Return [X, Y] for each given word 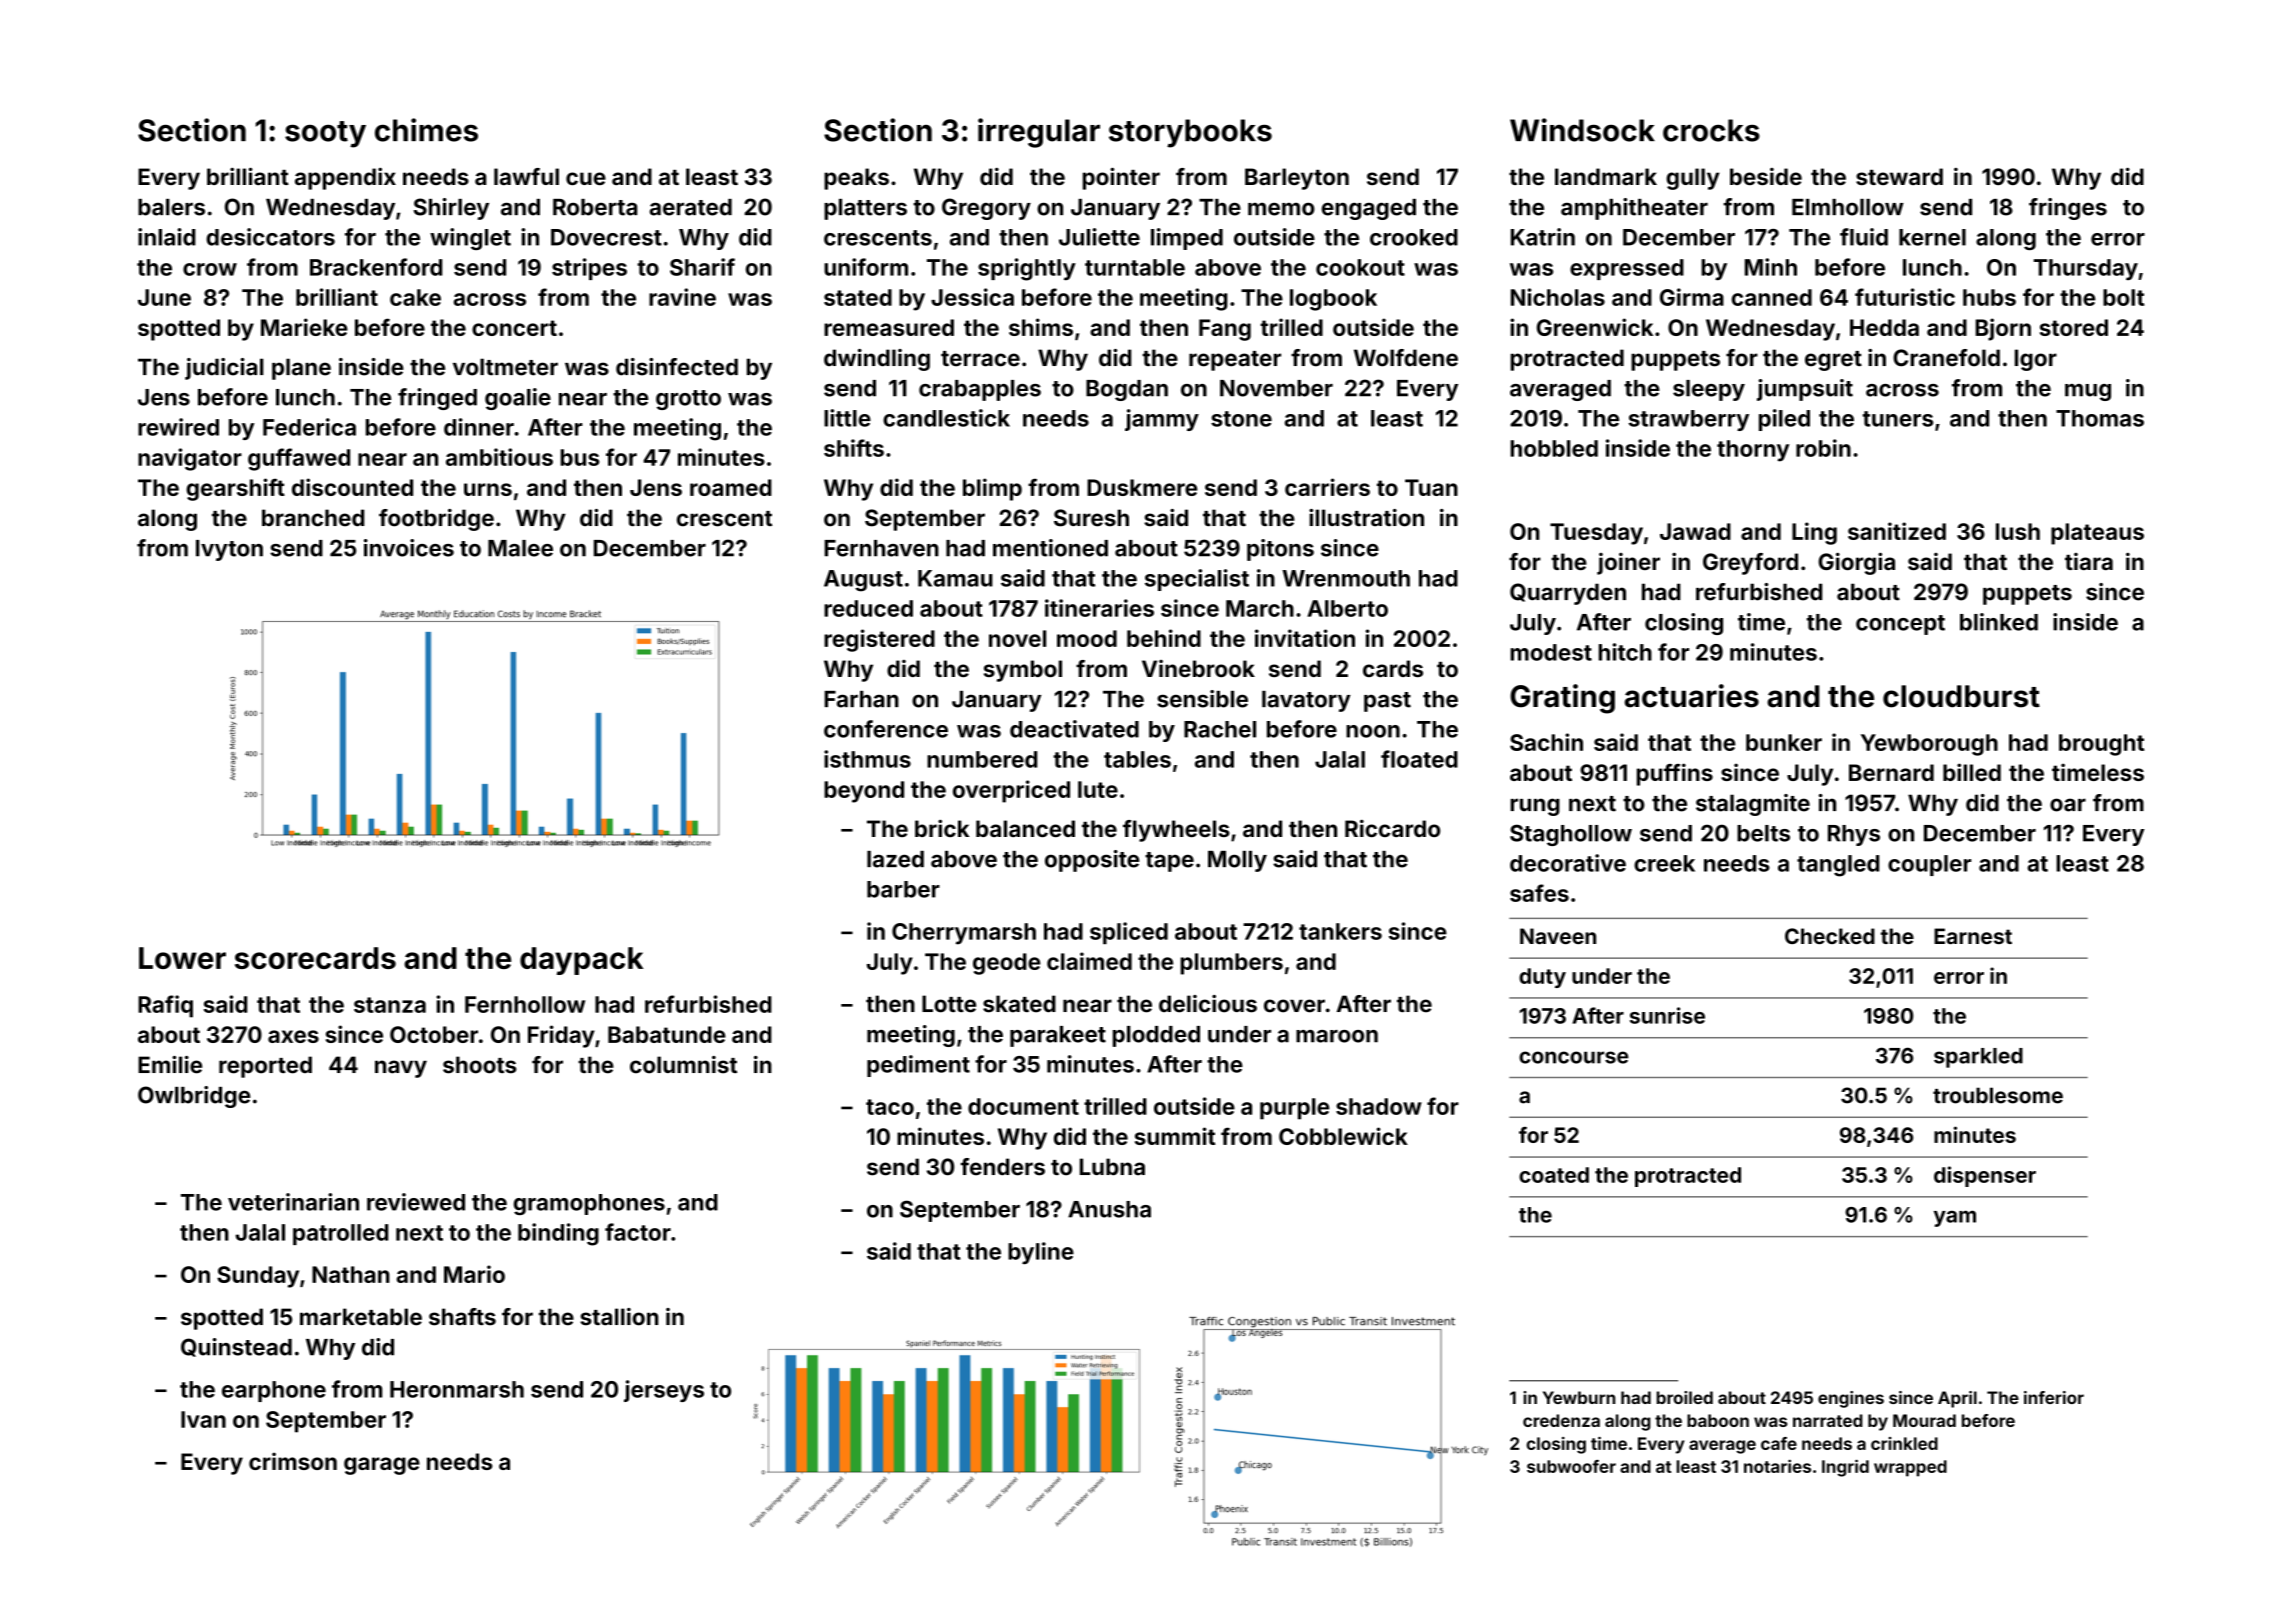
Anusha [1109, 1209]
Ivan [203, 1419]
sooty [325, 134]
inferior [2054, 1397]
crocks [1711, 130]
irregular [1039, 133]
